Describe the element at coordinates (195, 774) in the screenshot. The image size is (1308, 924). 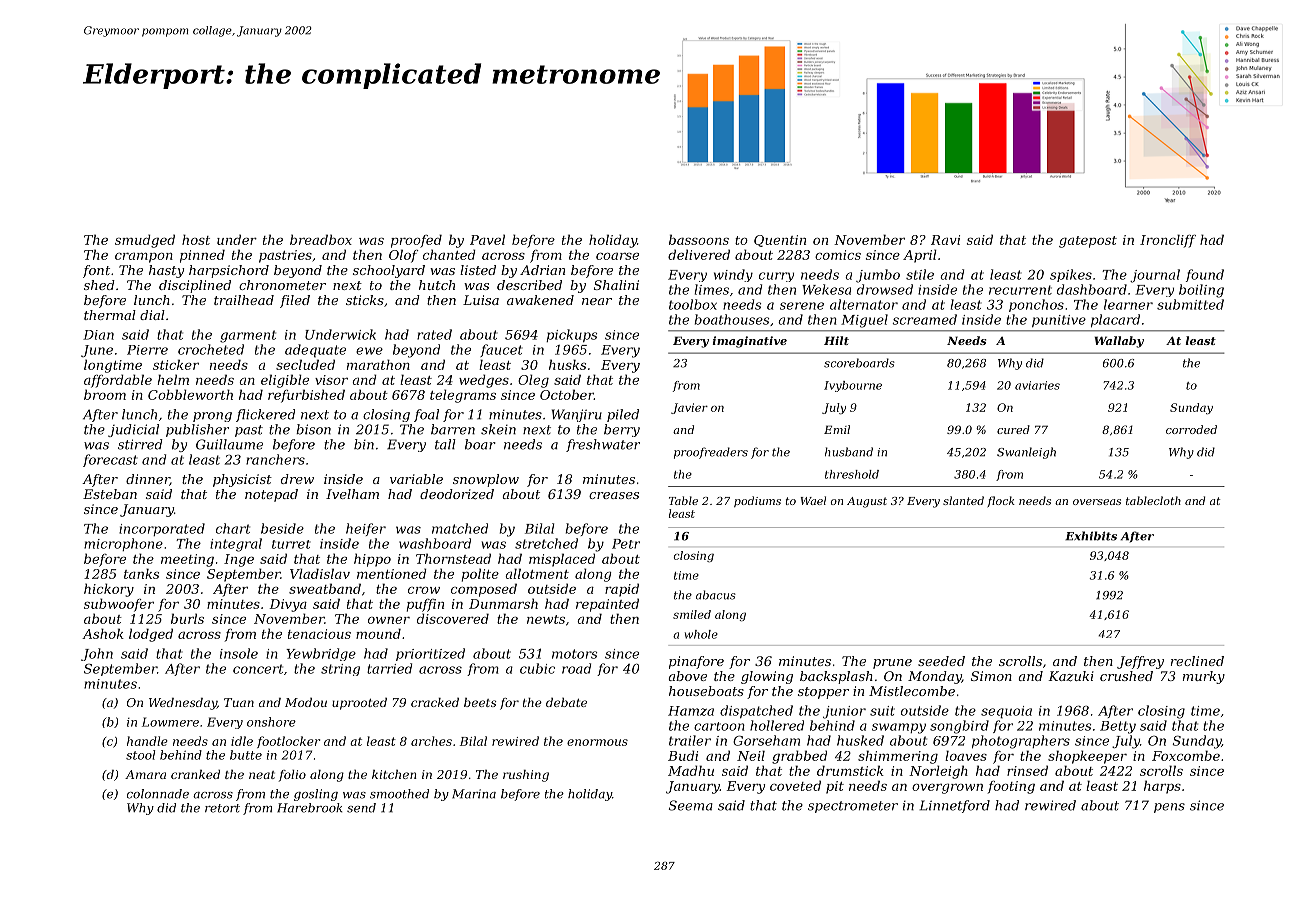
I see `cranked` at that location.
